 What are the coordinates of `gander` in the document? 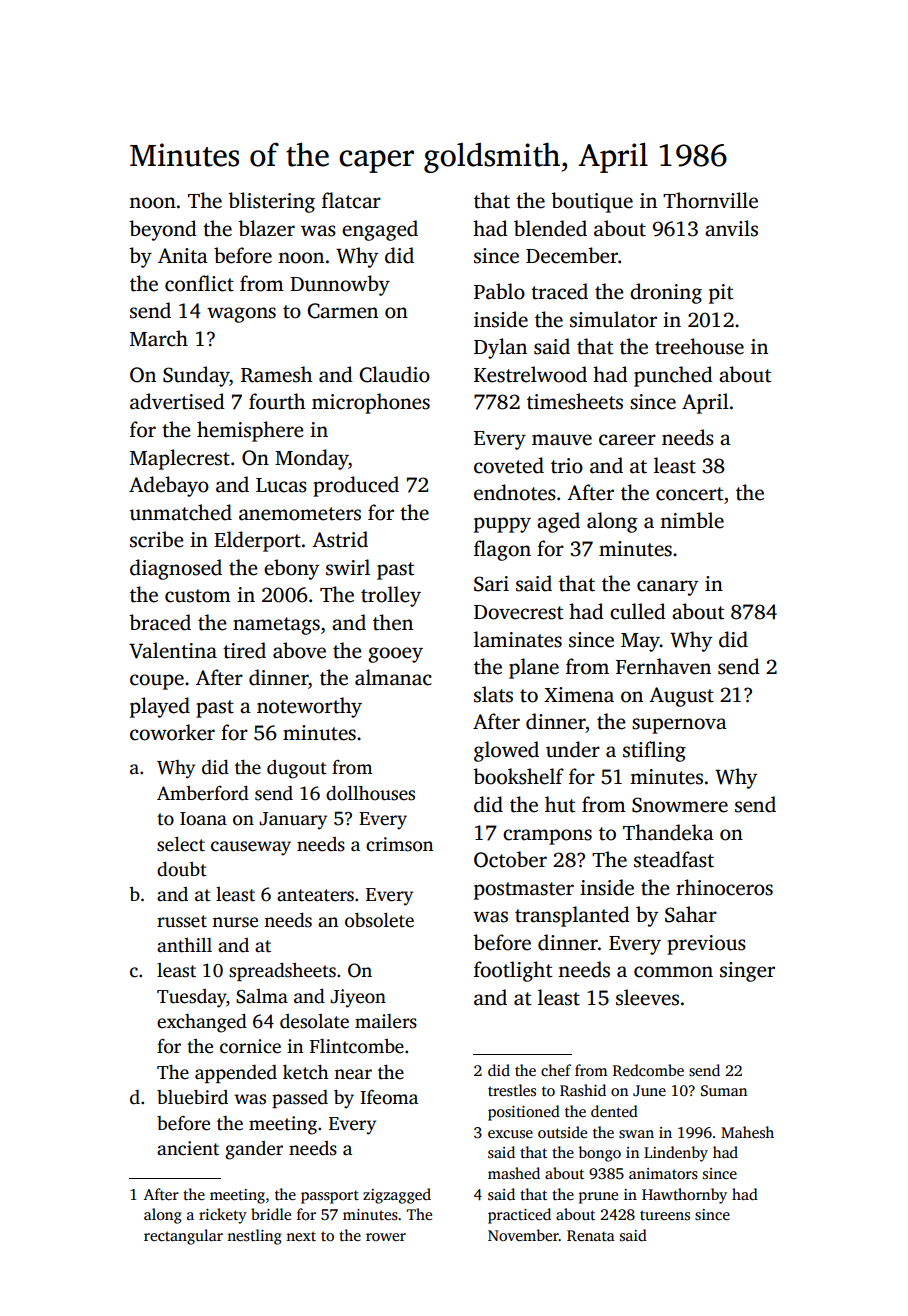 It's located at (254, 1150).
